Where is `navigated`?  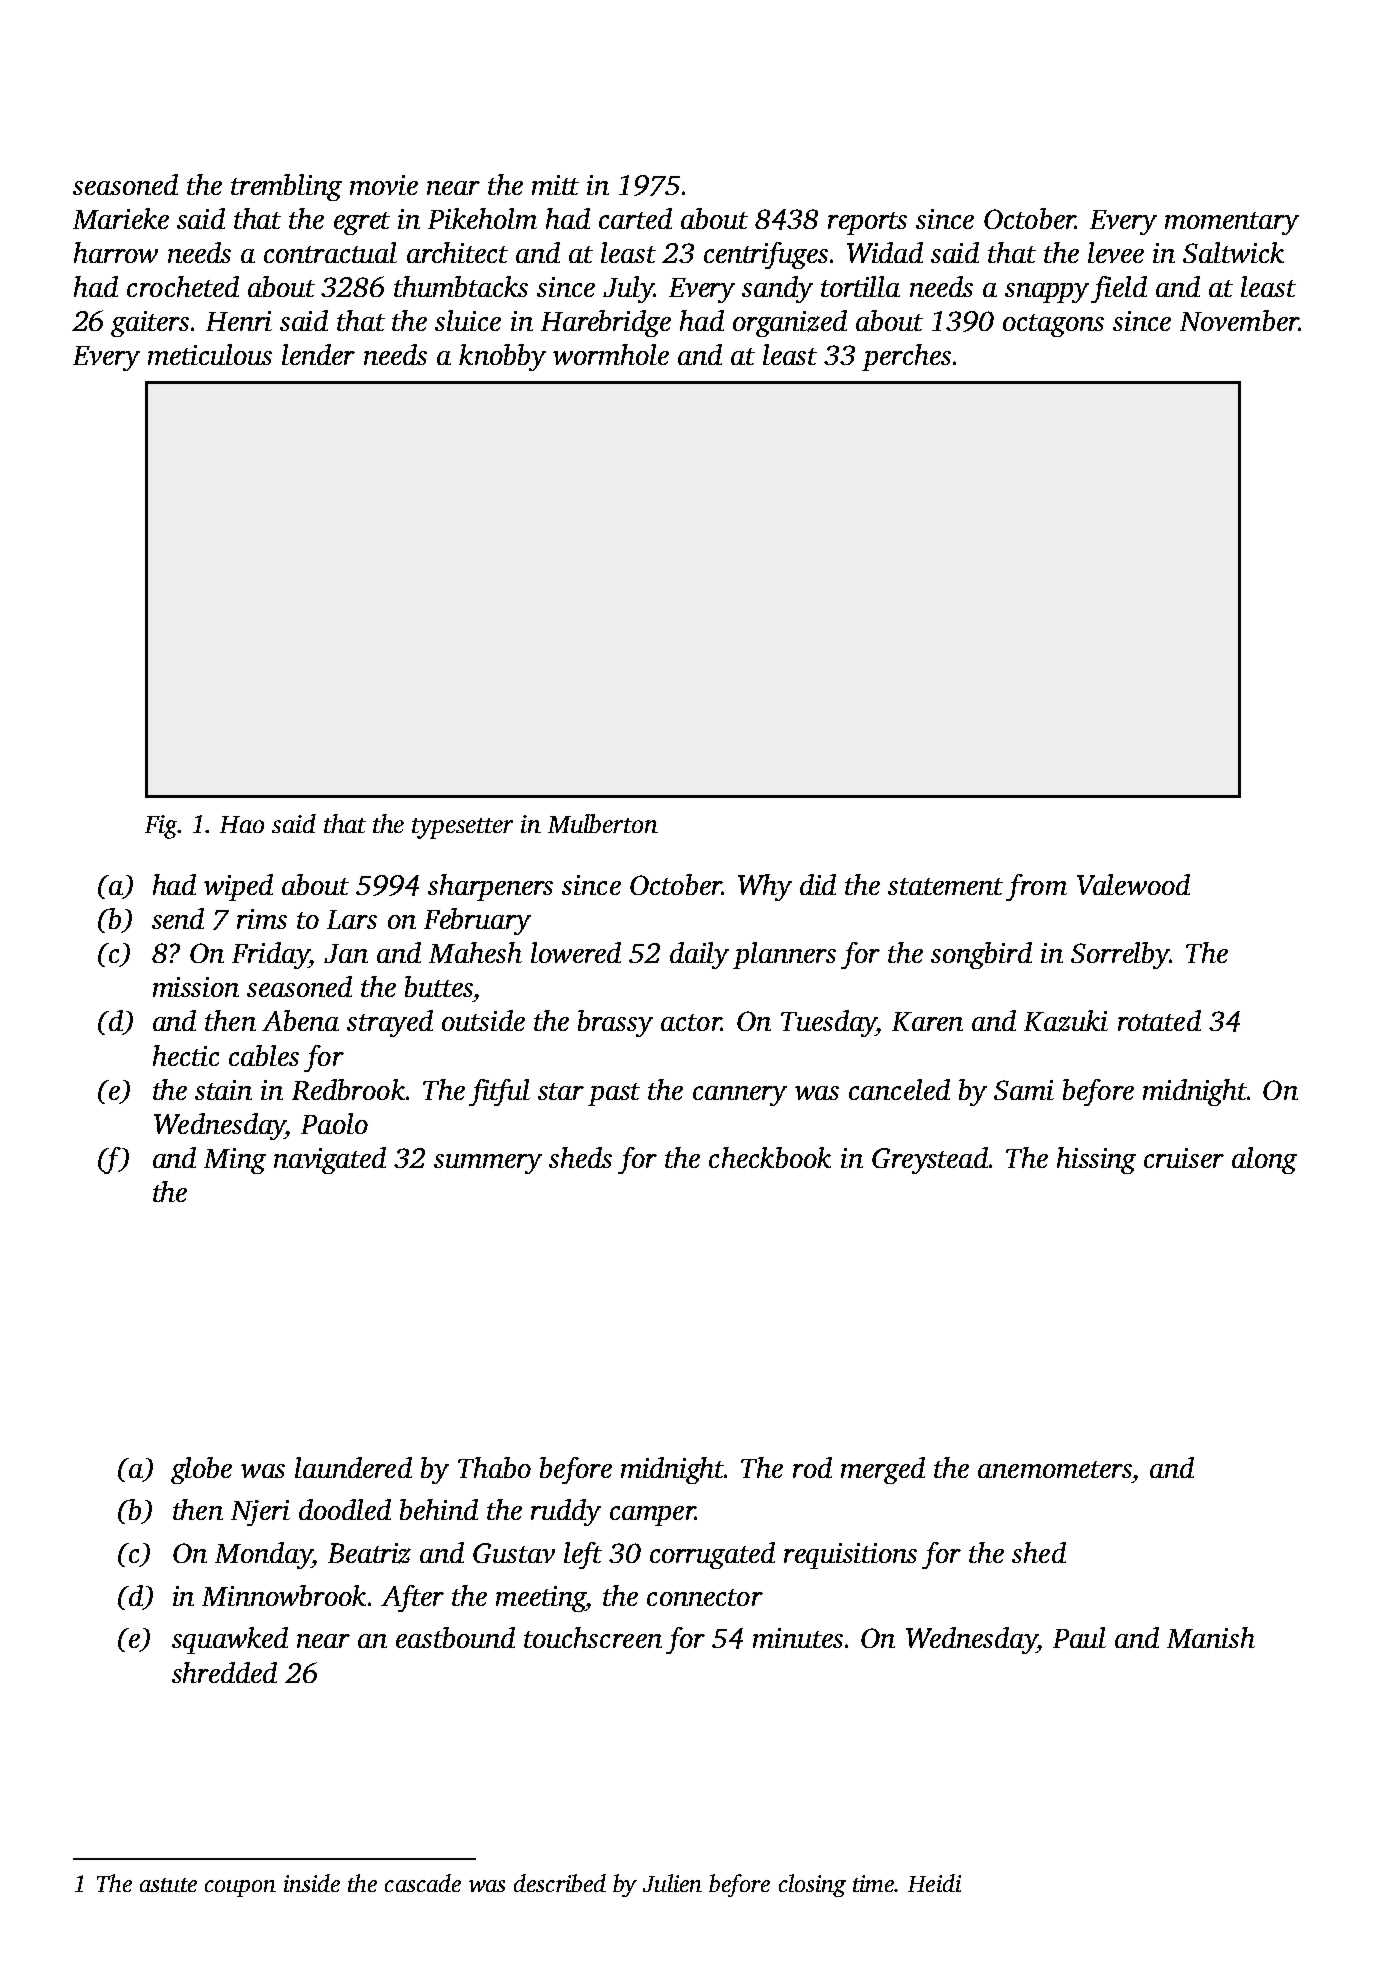
navigated is located at coordinates (330, 1160).
